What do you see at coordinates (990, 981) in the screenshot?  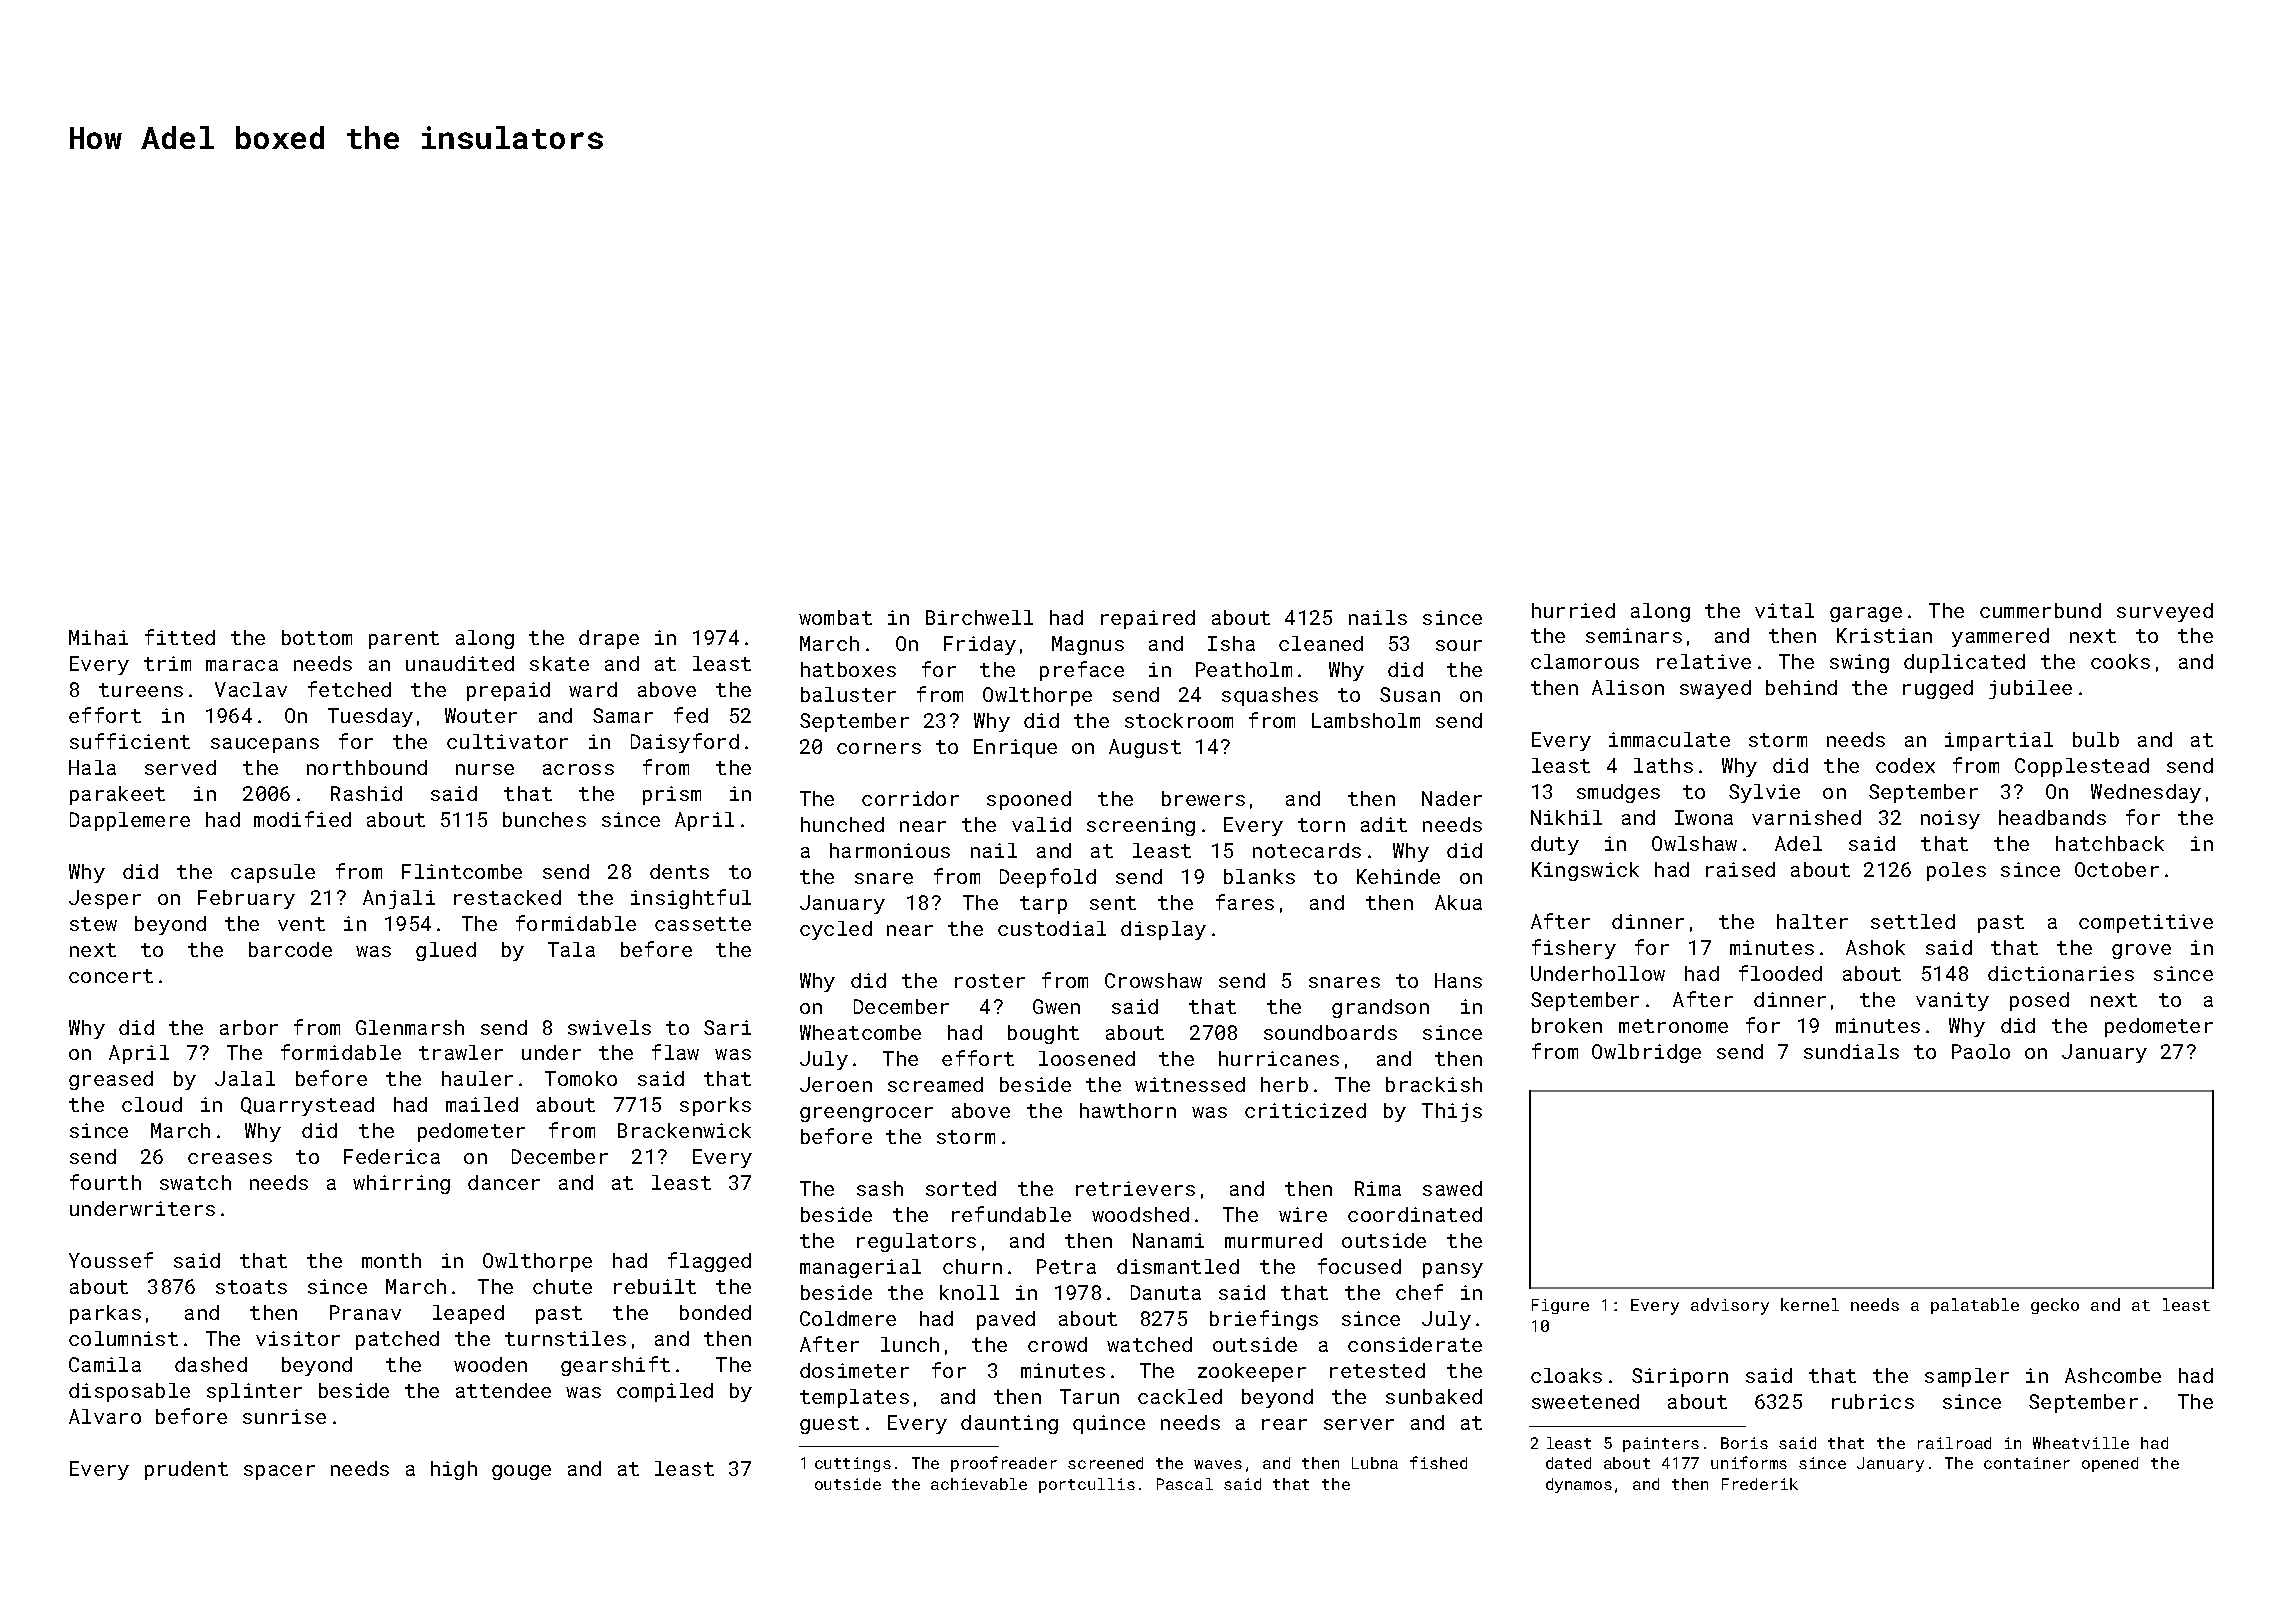 I see `roster` at bounding box center [990, 981].
